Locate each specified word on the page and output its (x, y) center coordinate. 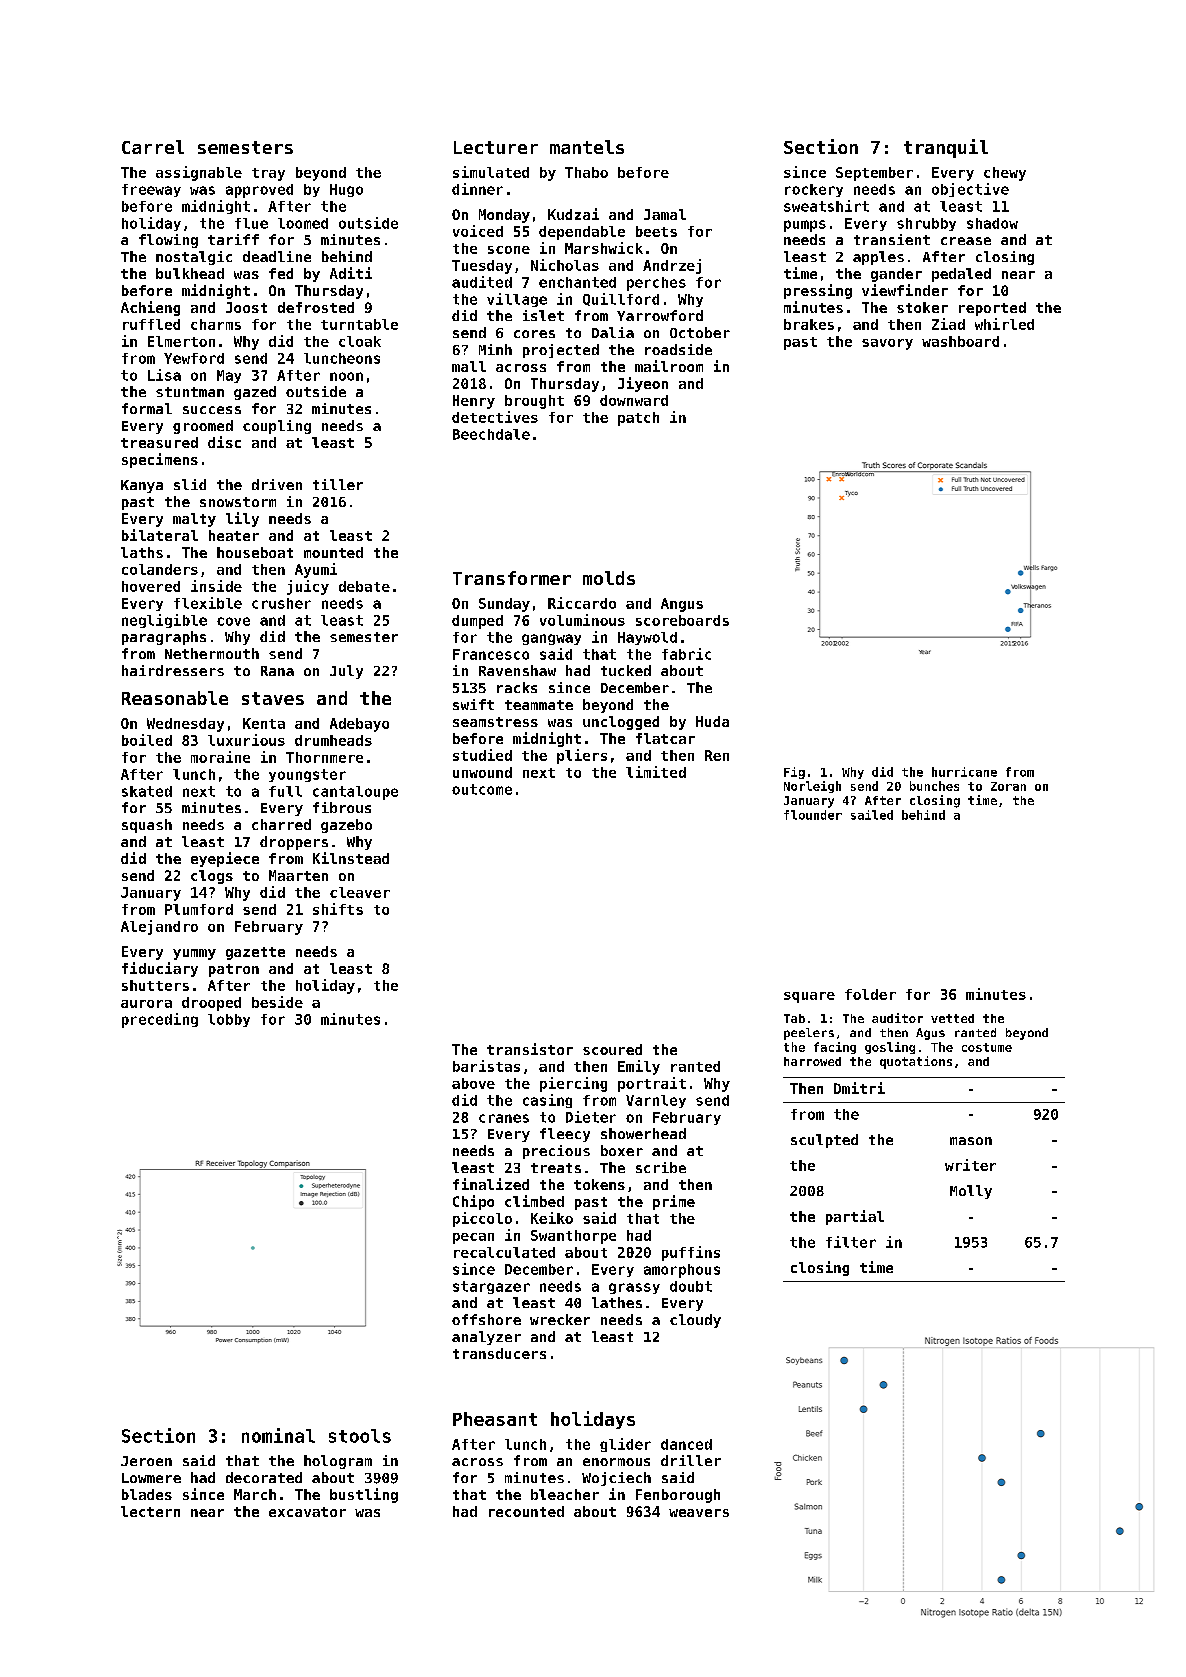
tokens (599, 1184)
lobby (229, 1020)
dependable (582, 233)
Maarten (298, 875)
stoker (922, 307)
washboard (960, 341)
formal (147, 408)
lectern (150, 1511)
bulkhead (190, 273)
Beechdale (491, 434)
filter (851, 1242)
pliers (582, 756)
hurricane (964, 772)
